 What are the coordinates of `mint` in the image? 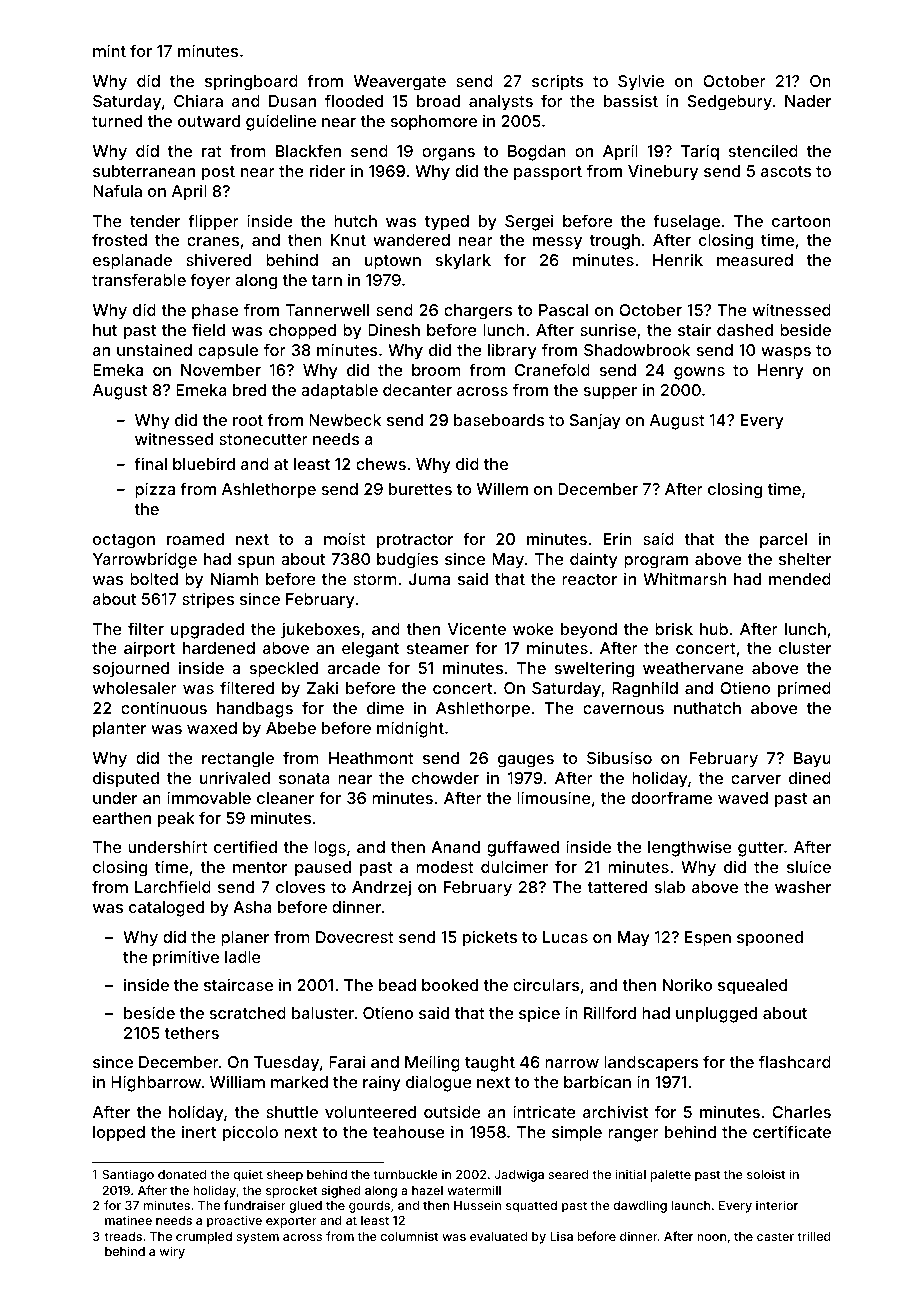 It's located at (109, 50).
